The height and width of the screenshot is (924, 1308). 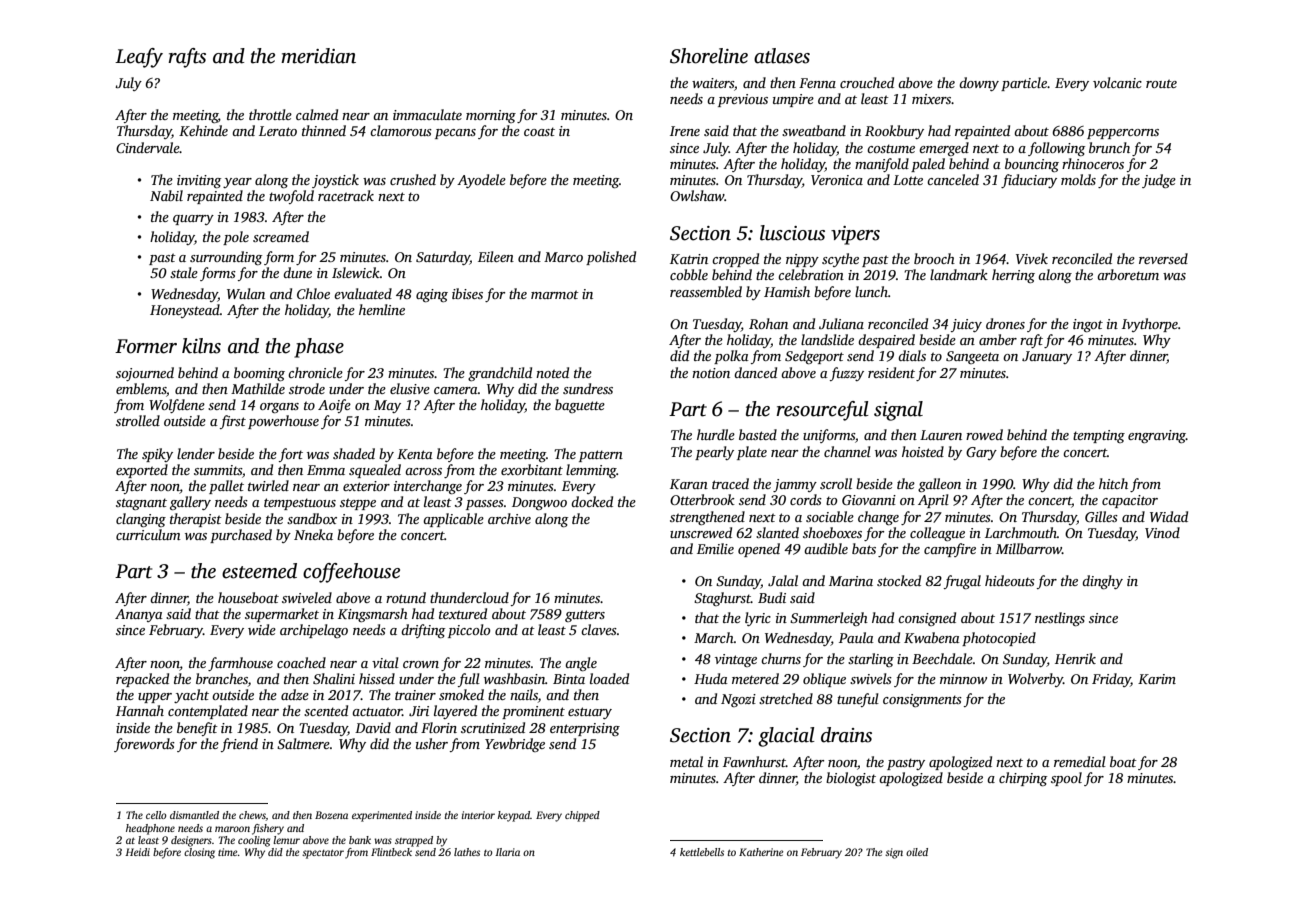 I want to click on passes, so click(x=485, y=505).
